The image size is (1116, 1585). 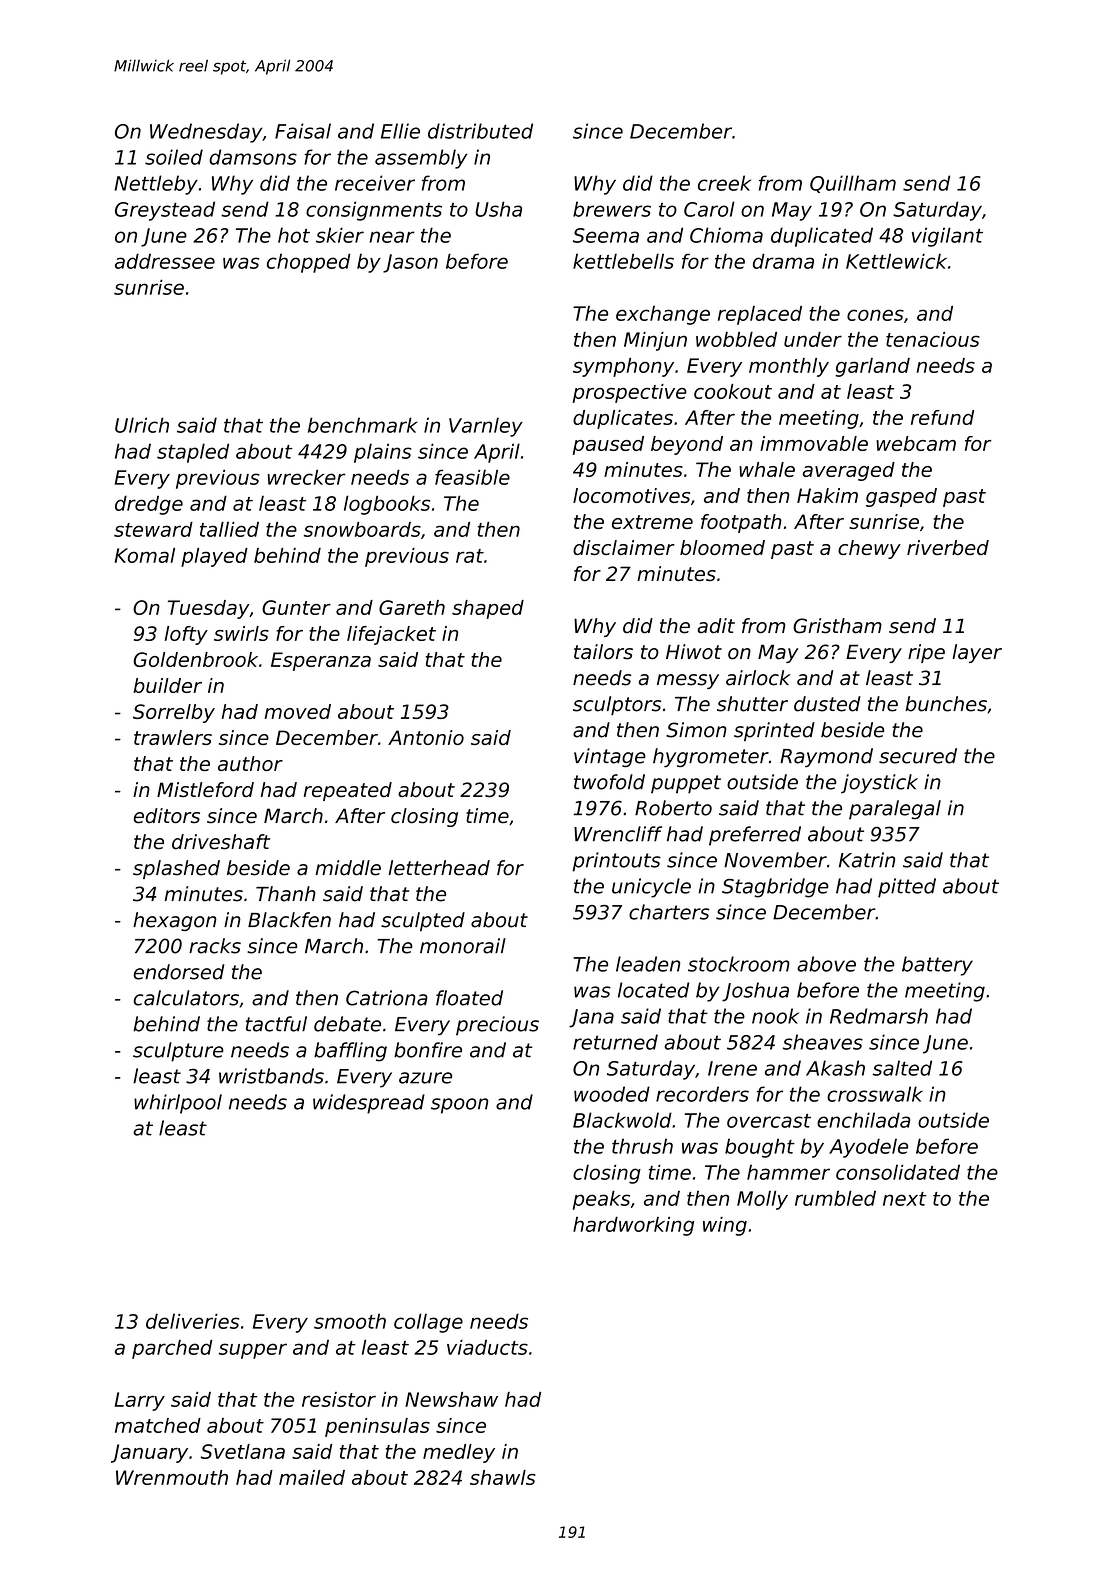 I want to click on viaducts, so click(x=487, y=1347).
